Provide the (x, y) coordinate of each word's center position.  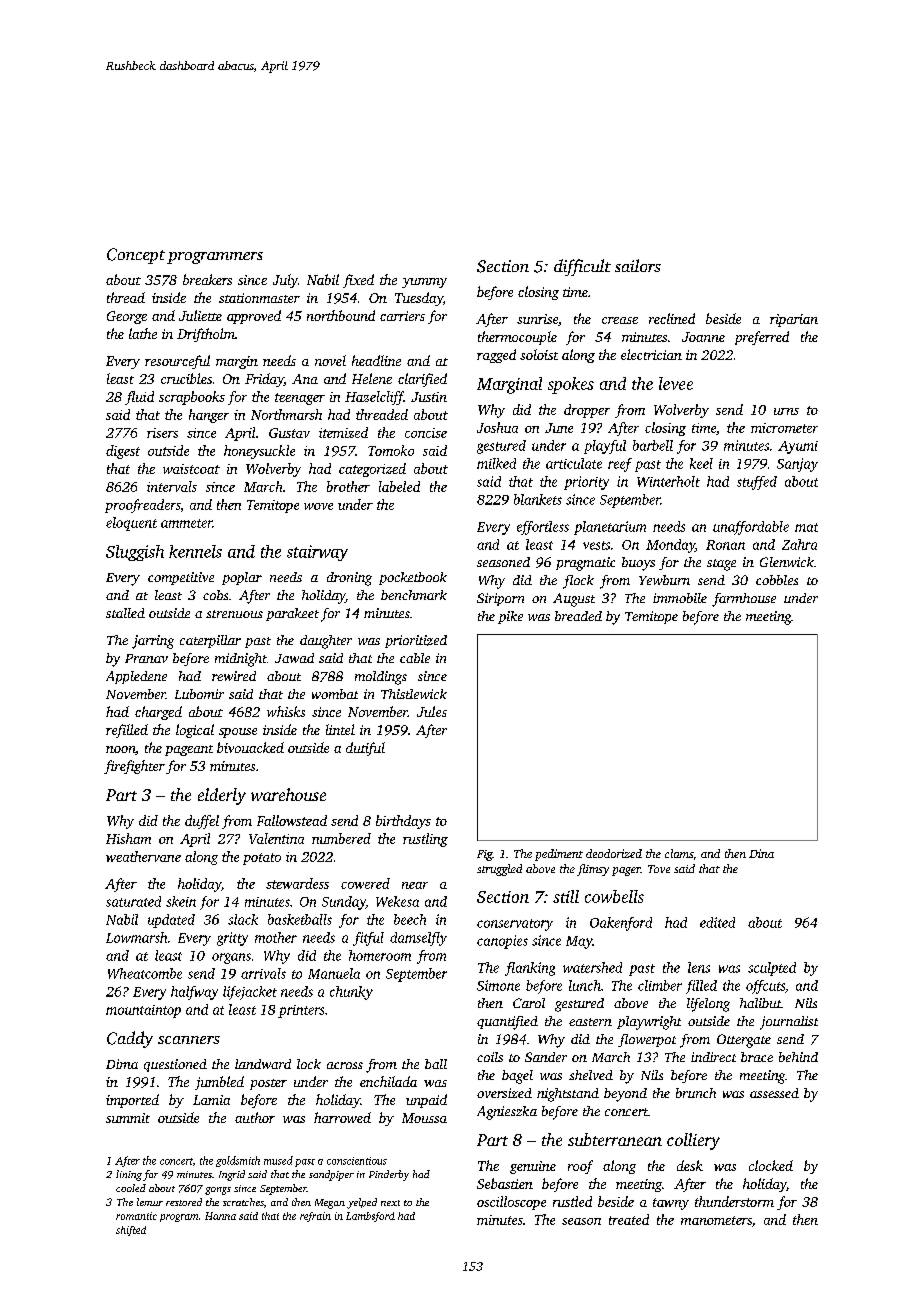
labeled (399, 486)
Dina (761, 853)
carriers (402, 316)
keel (701, 463)
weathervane (143, 856)
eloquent (131, 524)
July (285, 281)
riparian (794, 320)
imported (132, 1101)
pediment (559, 855)
